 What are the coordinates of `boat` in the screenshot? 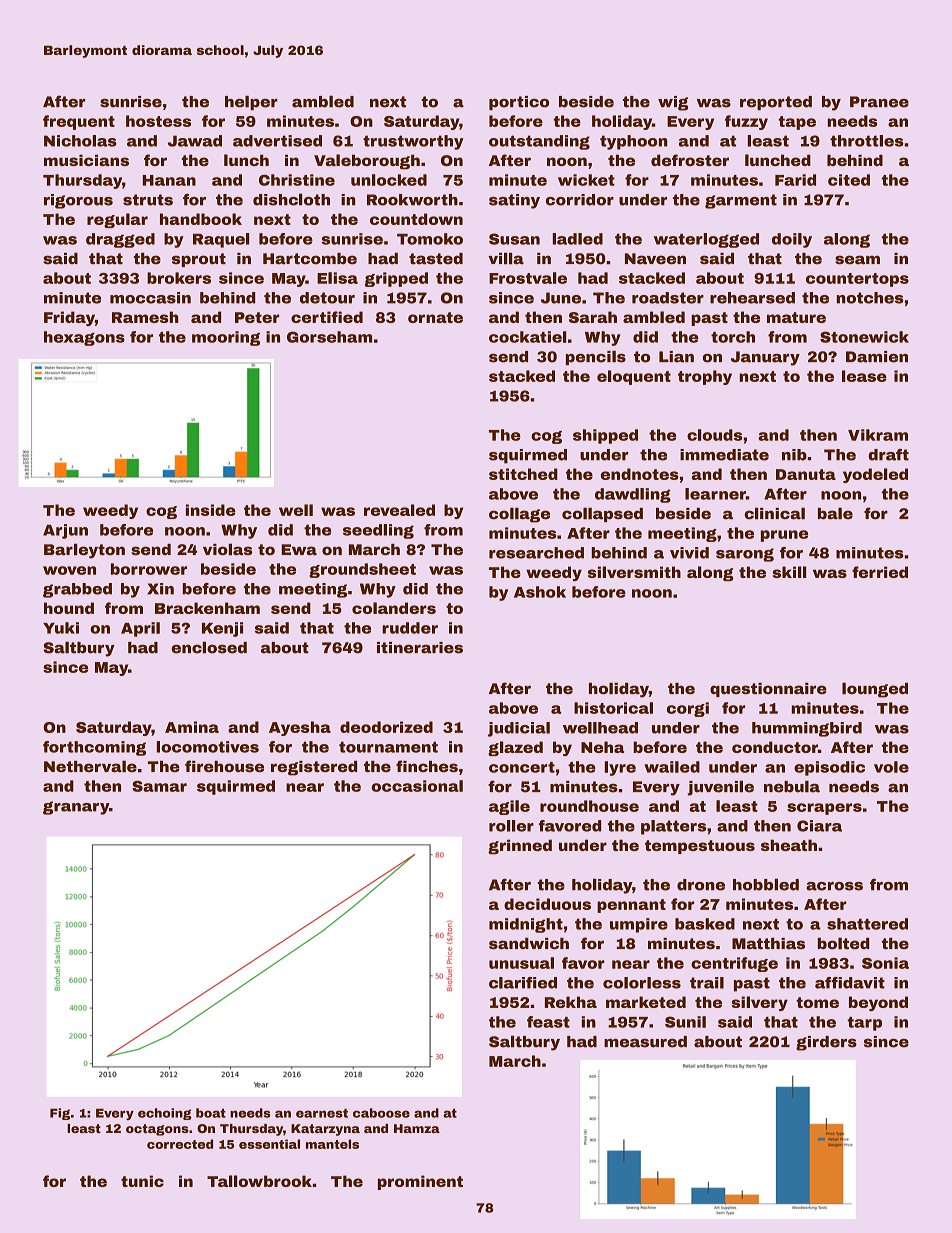 It's located at (211, 1113).
